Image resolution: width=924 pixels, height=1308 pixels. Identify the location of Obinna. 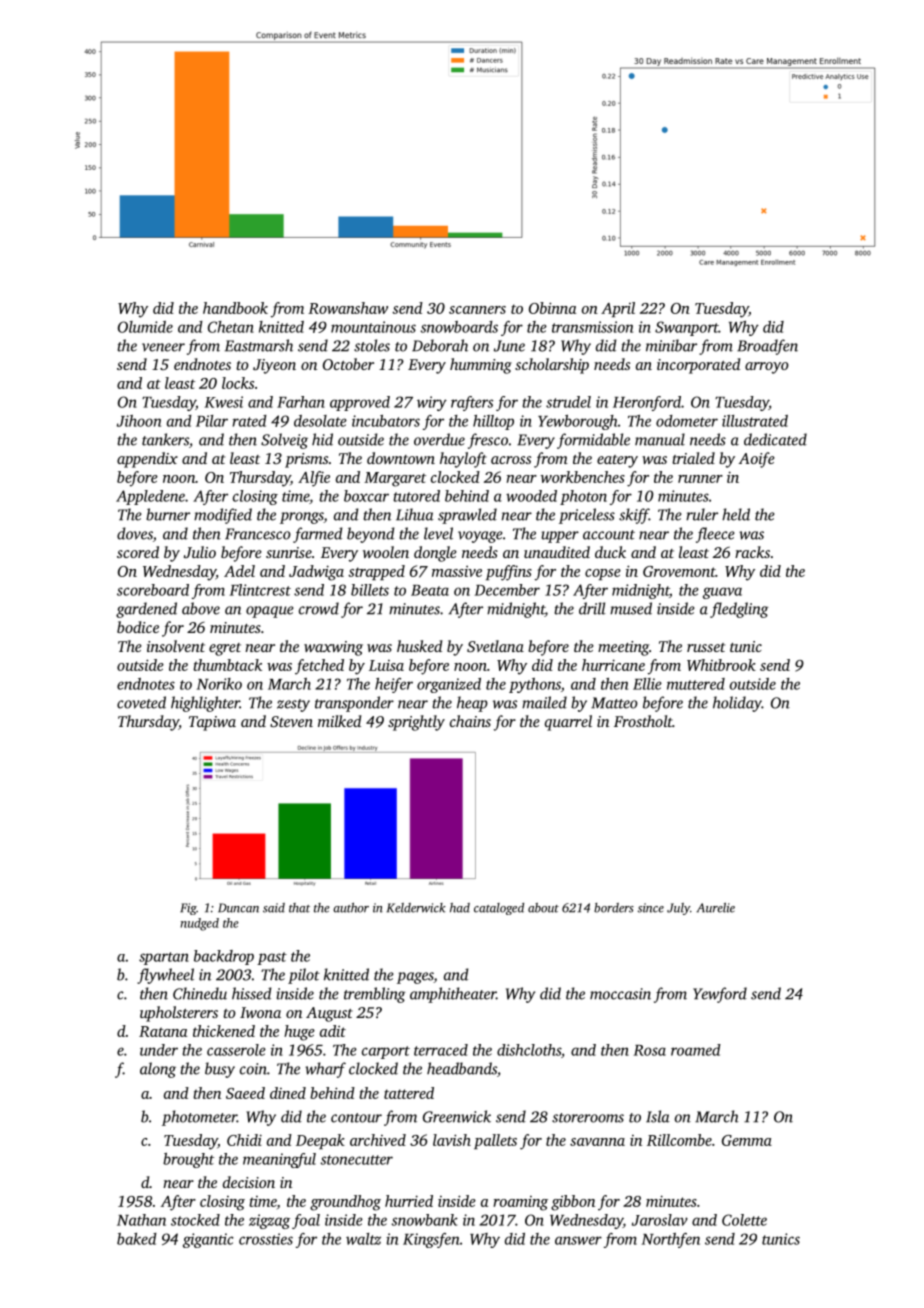
(552, 308).
